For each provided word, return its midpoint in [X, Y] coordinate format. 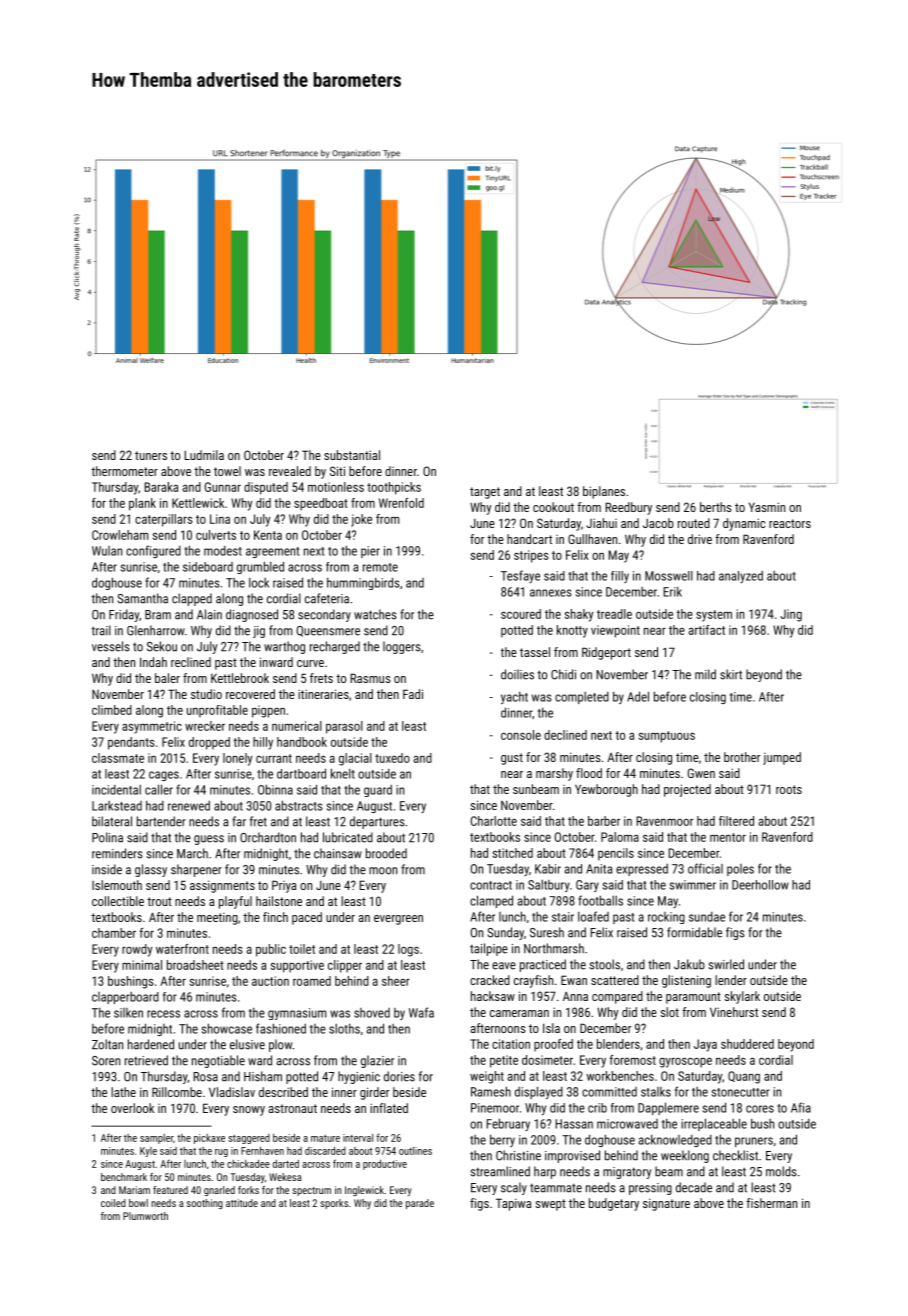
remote [380, 567]
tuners [151, 455]
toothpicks [394, 488]
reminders [117, 853]
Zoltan [107, 1044]
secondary [324, 615]
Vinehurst [734, 1012]
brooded [386, 853]
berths [716, 507]
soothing [205, 1204]
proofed [553, 1045]
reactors [790, 523]
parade [420, 1204]
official [705, 868]
